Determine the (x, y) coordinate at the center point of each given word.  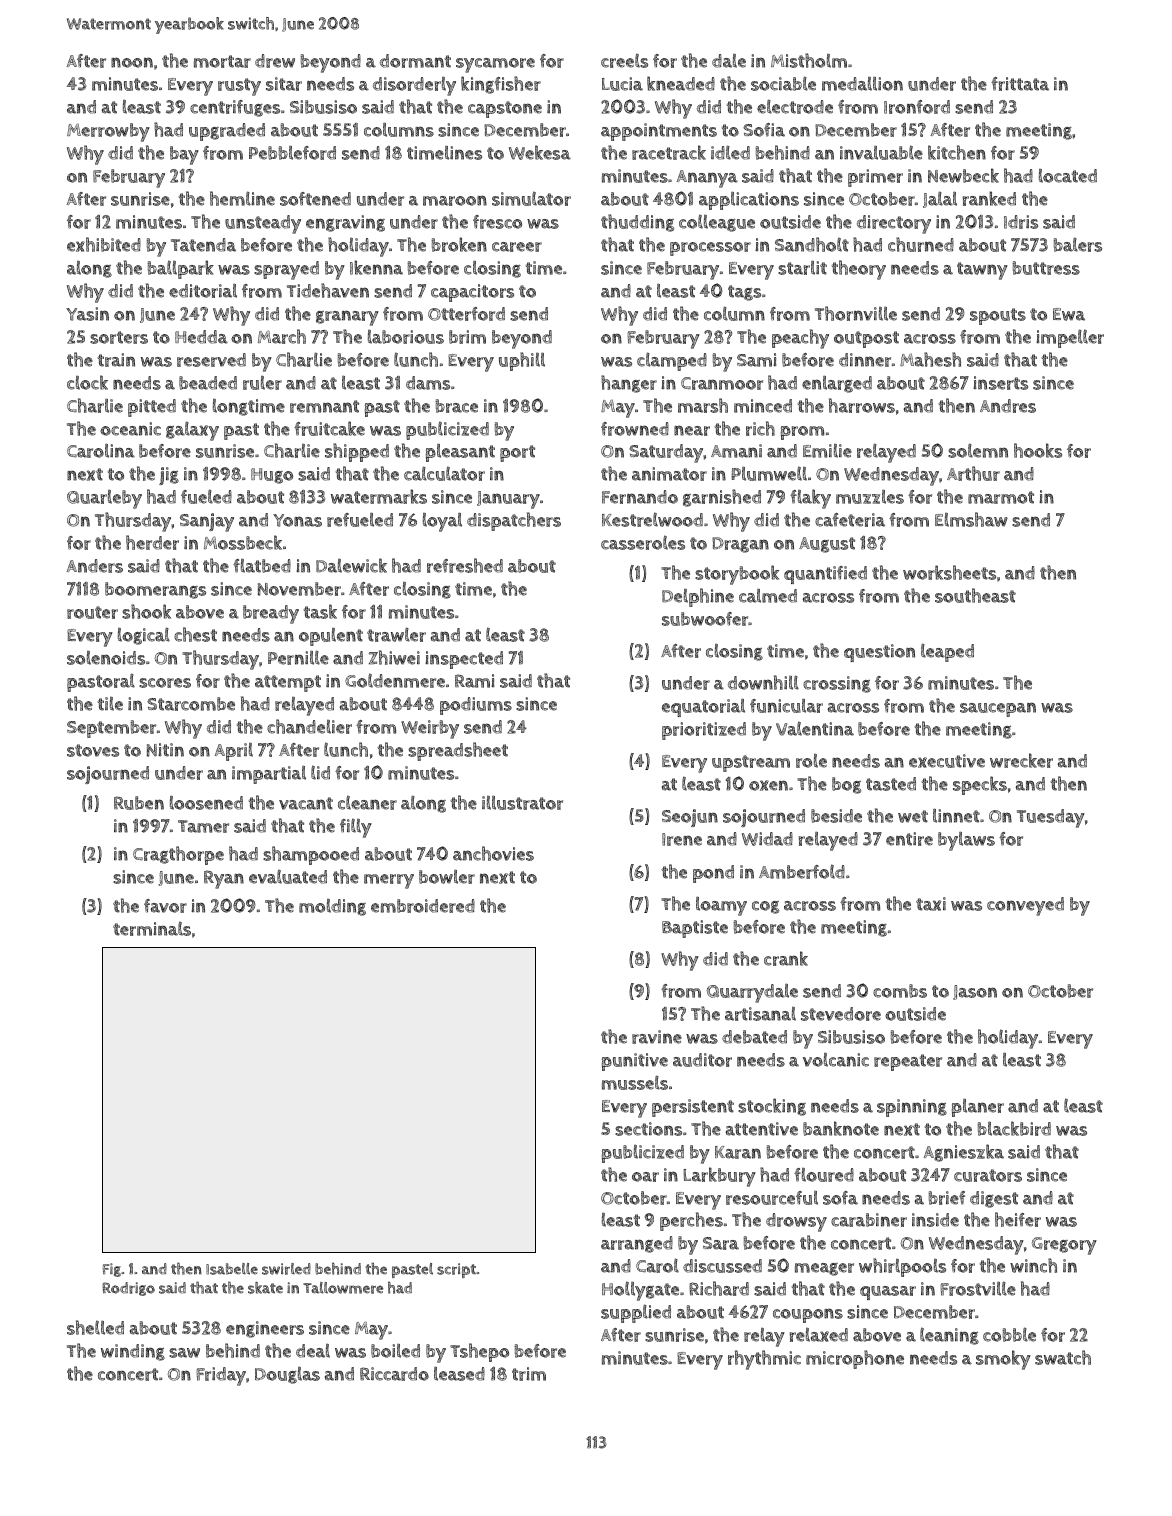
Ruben (139, 803)
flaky (810, 499)
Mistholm (809, 60)
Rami (475, 681)
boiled (395, 1350)
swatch (1063, 1357)
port (517, 453)
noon (132, 62)
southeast (975, 595)
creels (624, 60)
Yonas (297, 520)
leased (459, 1373)
